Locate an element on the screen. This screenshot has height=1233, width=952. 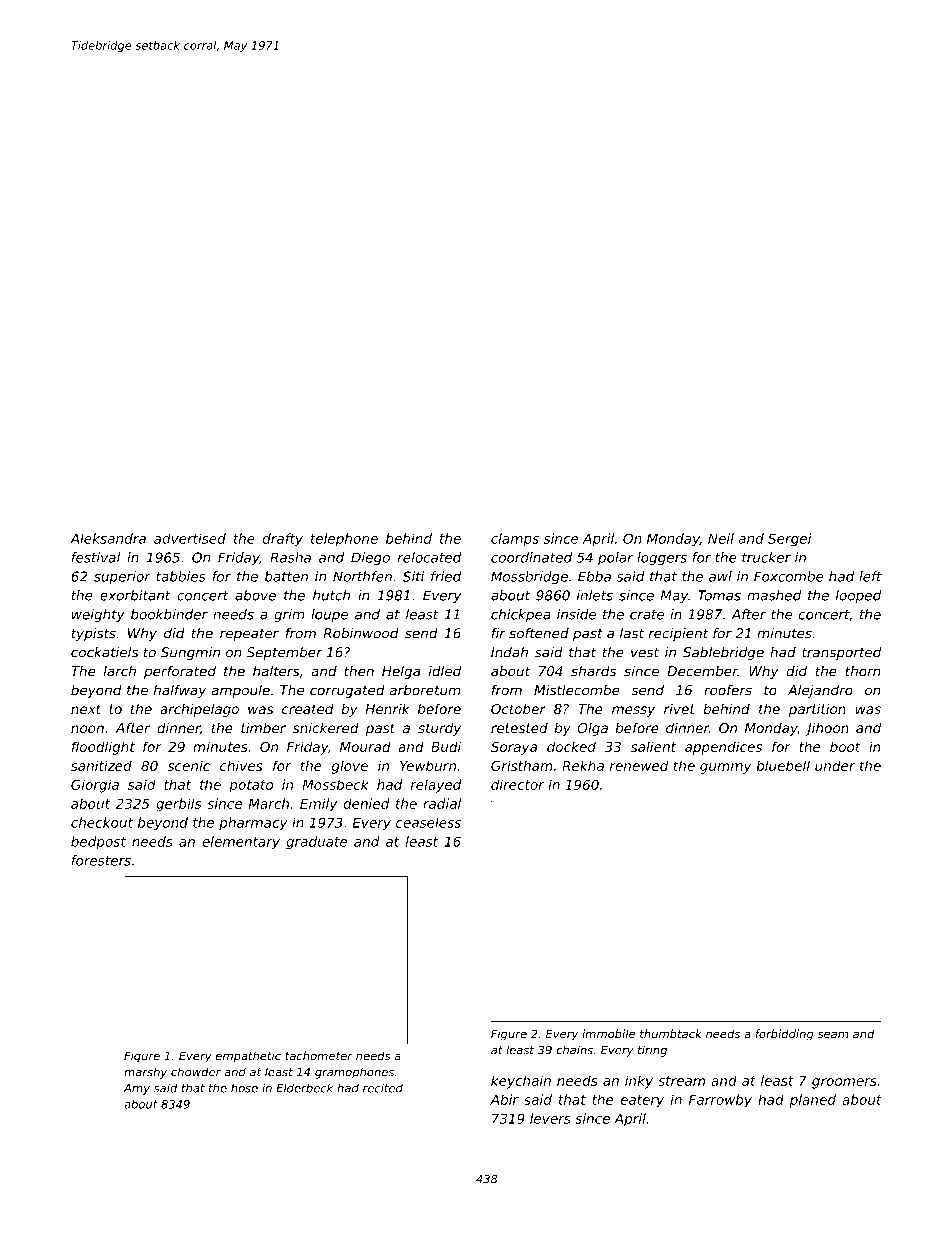
Sergei is located at coordinates (789, 540).
